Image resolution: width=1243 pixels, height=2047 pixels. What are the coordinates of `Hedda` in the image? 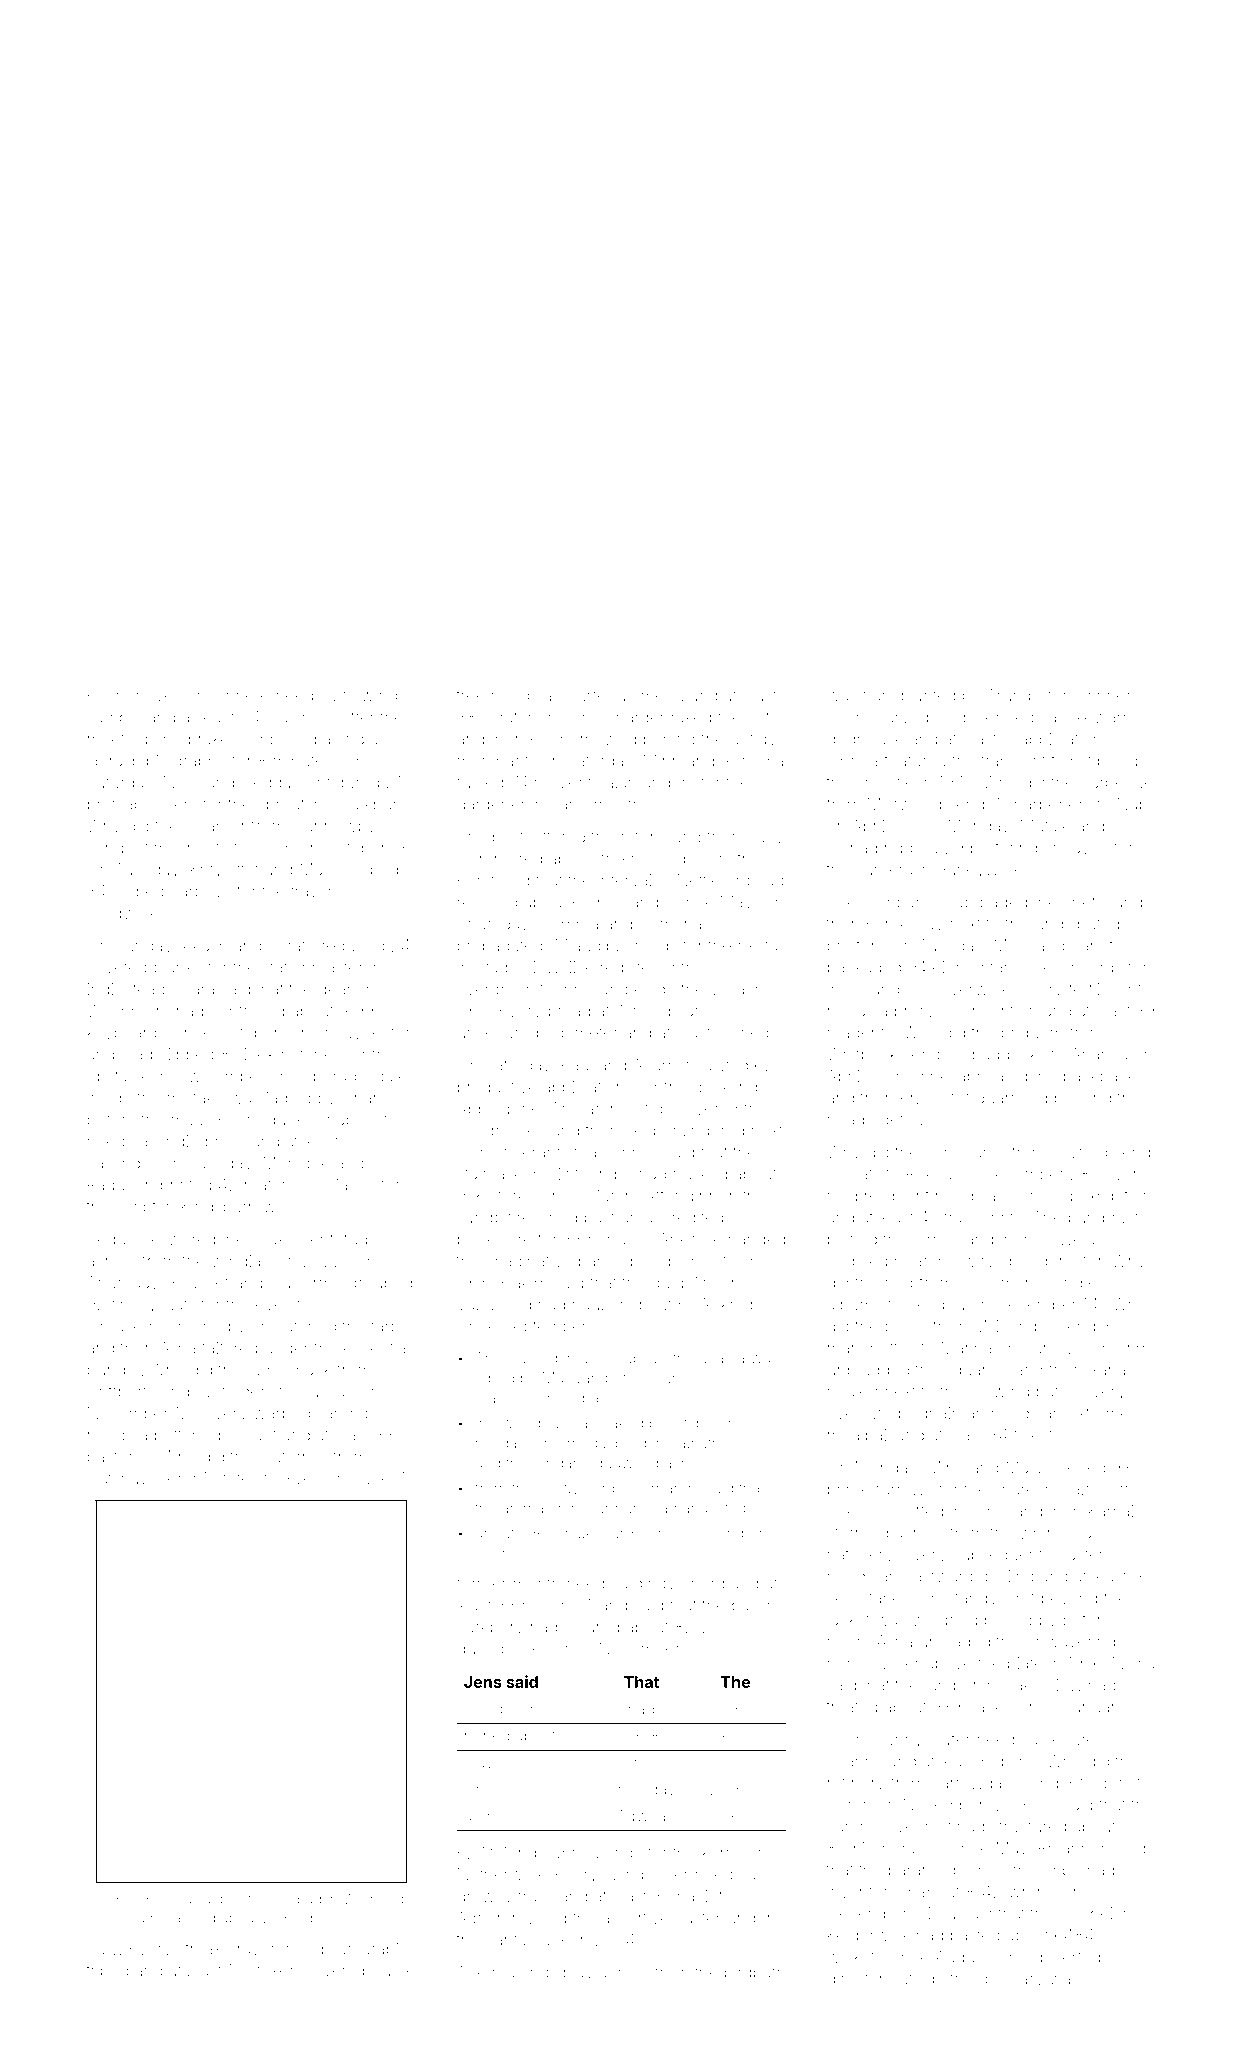 It's located at (266, 782).
